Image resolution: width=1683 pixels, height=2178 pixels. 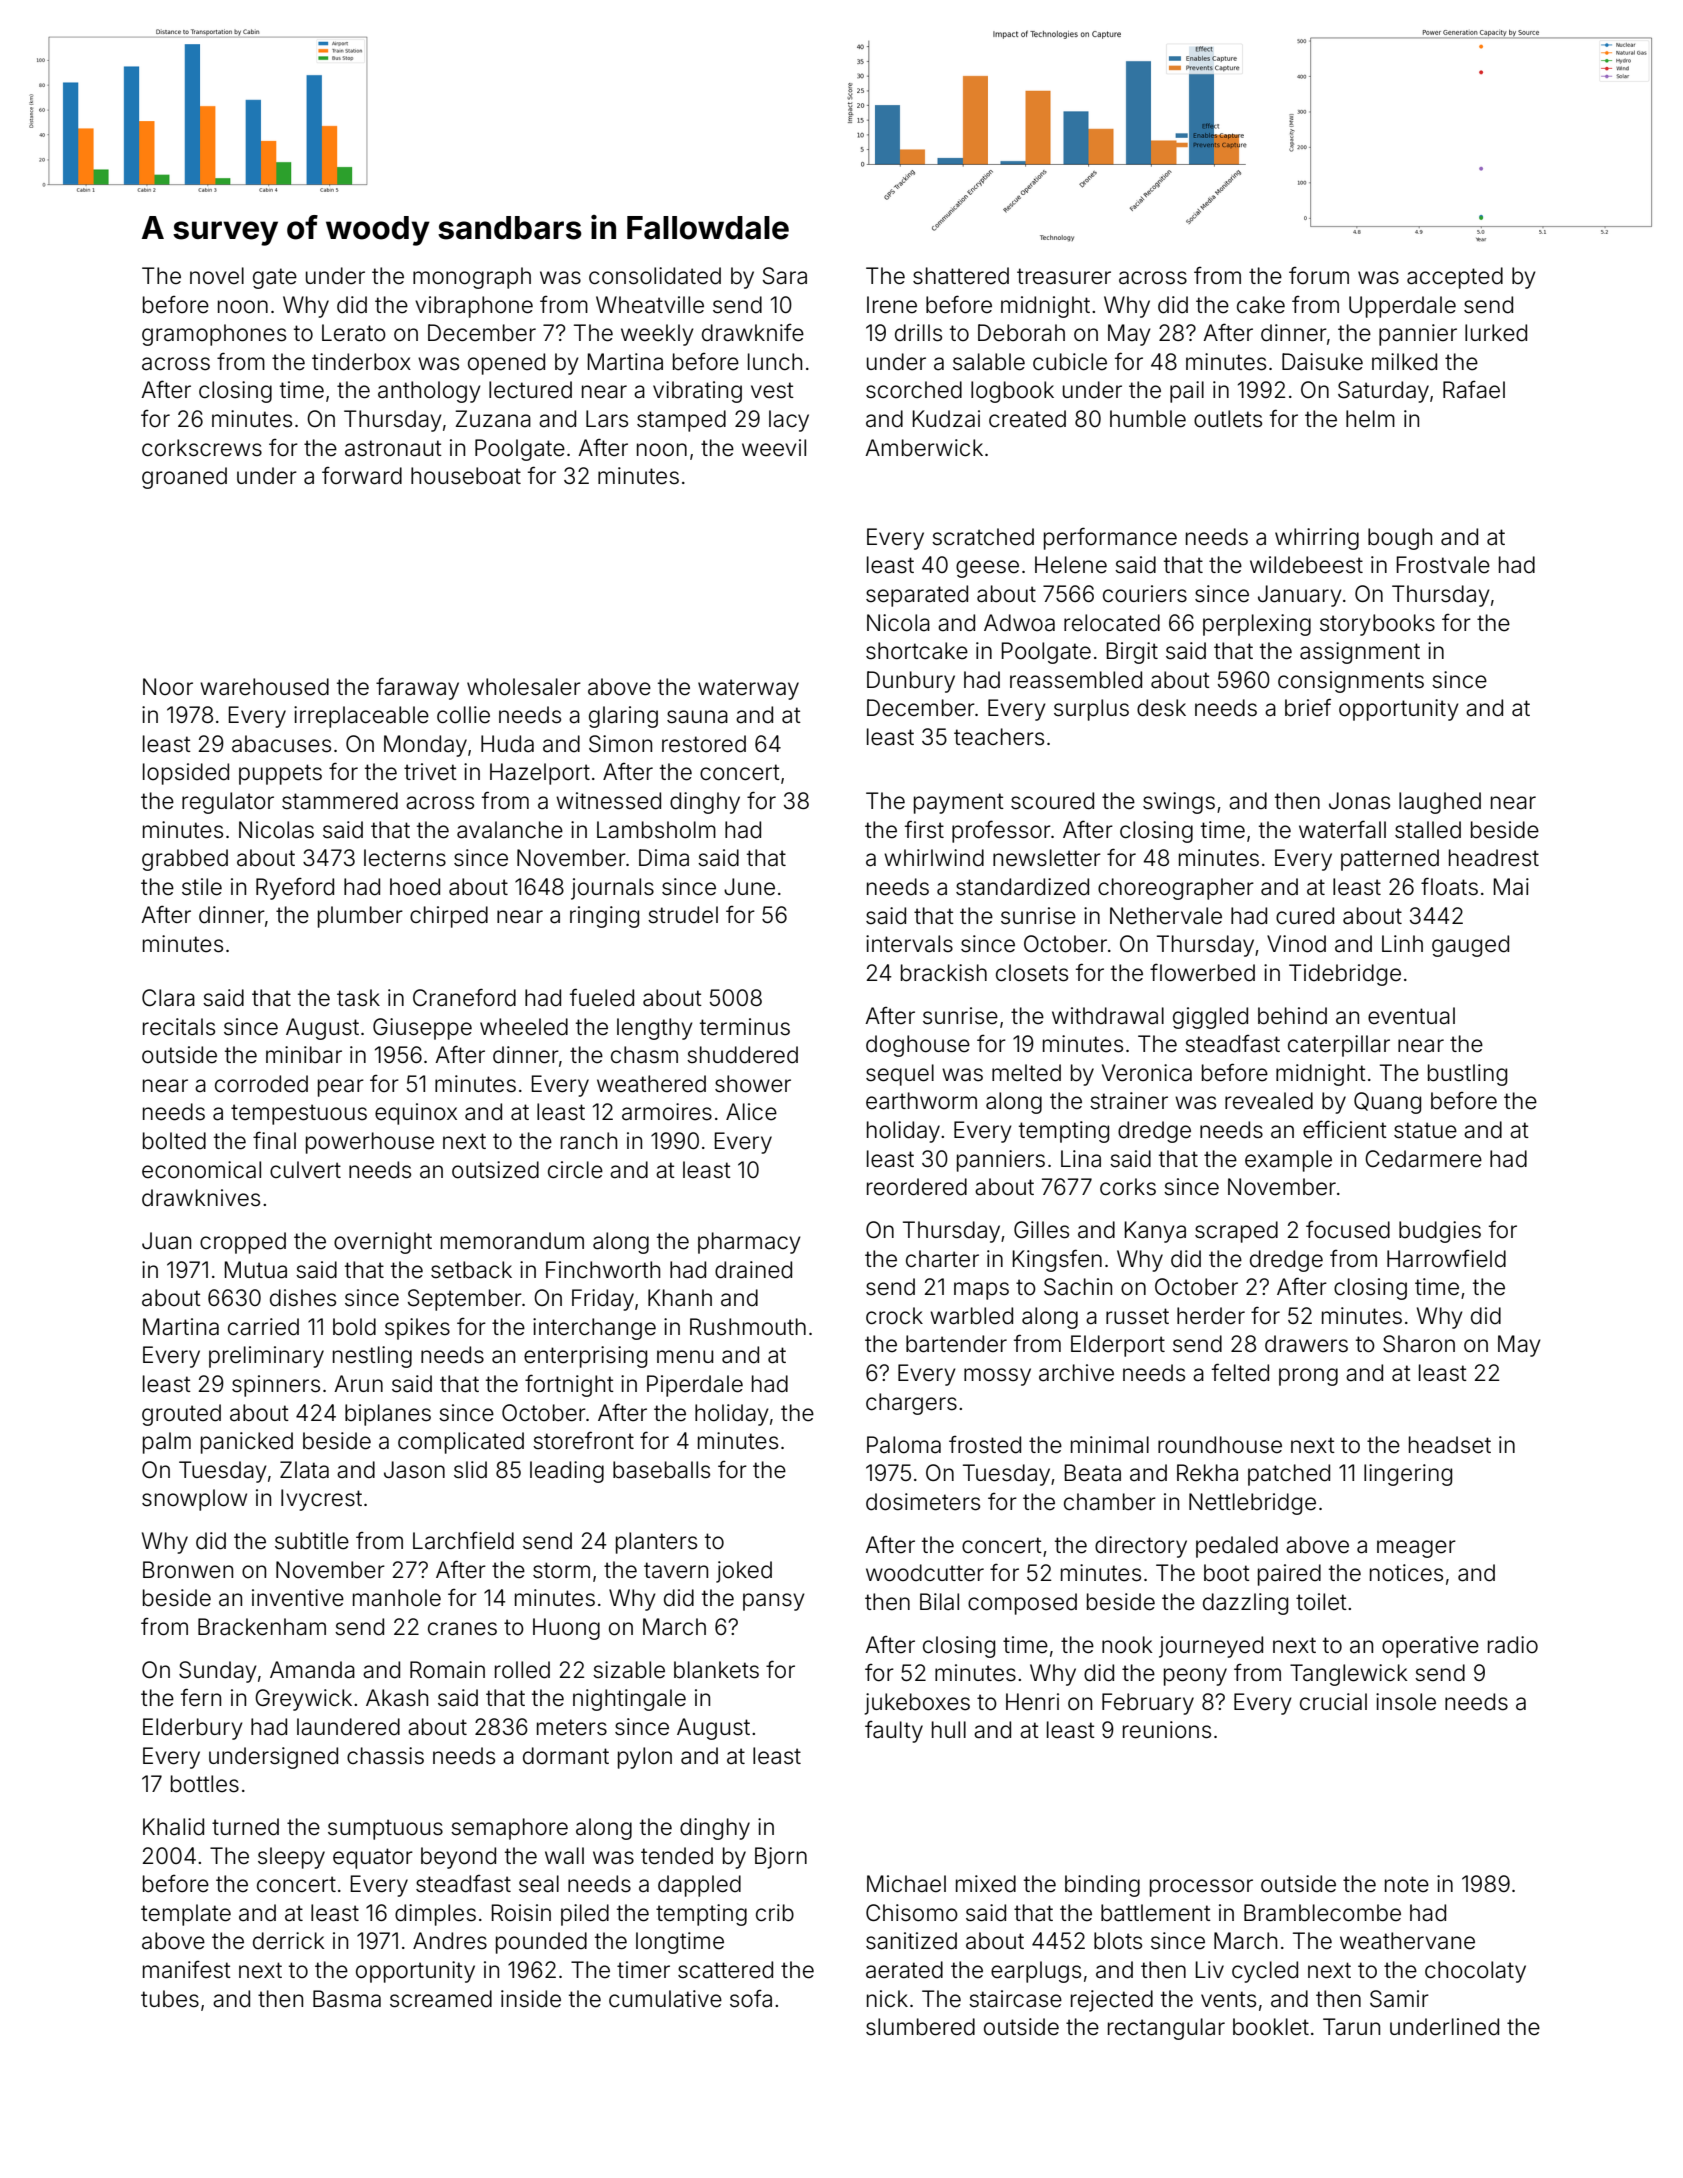 What do you see at coordinates (170, 1999) in the screenshot?
I see `tubes` at bounding box center [170, 1999].
